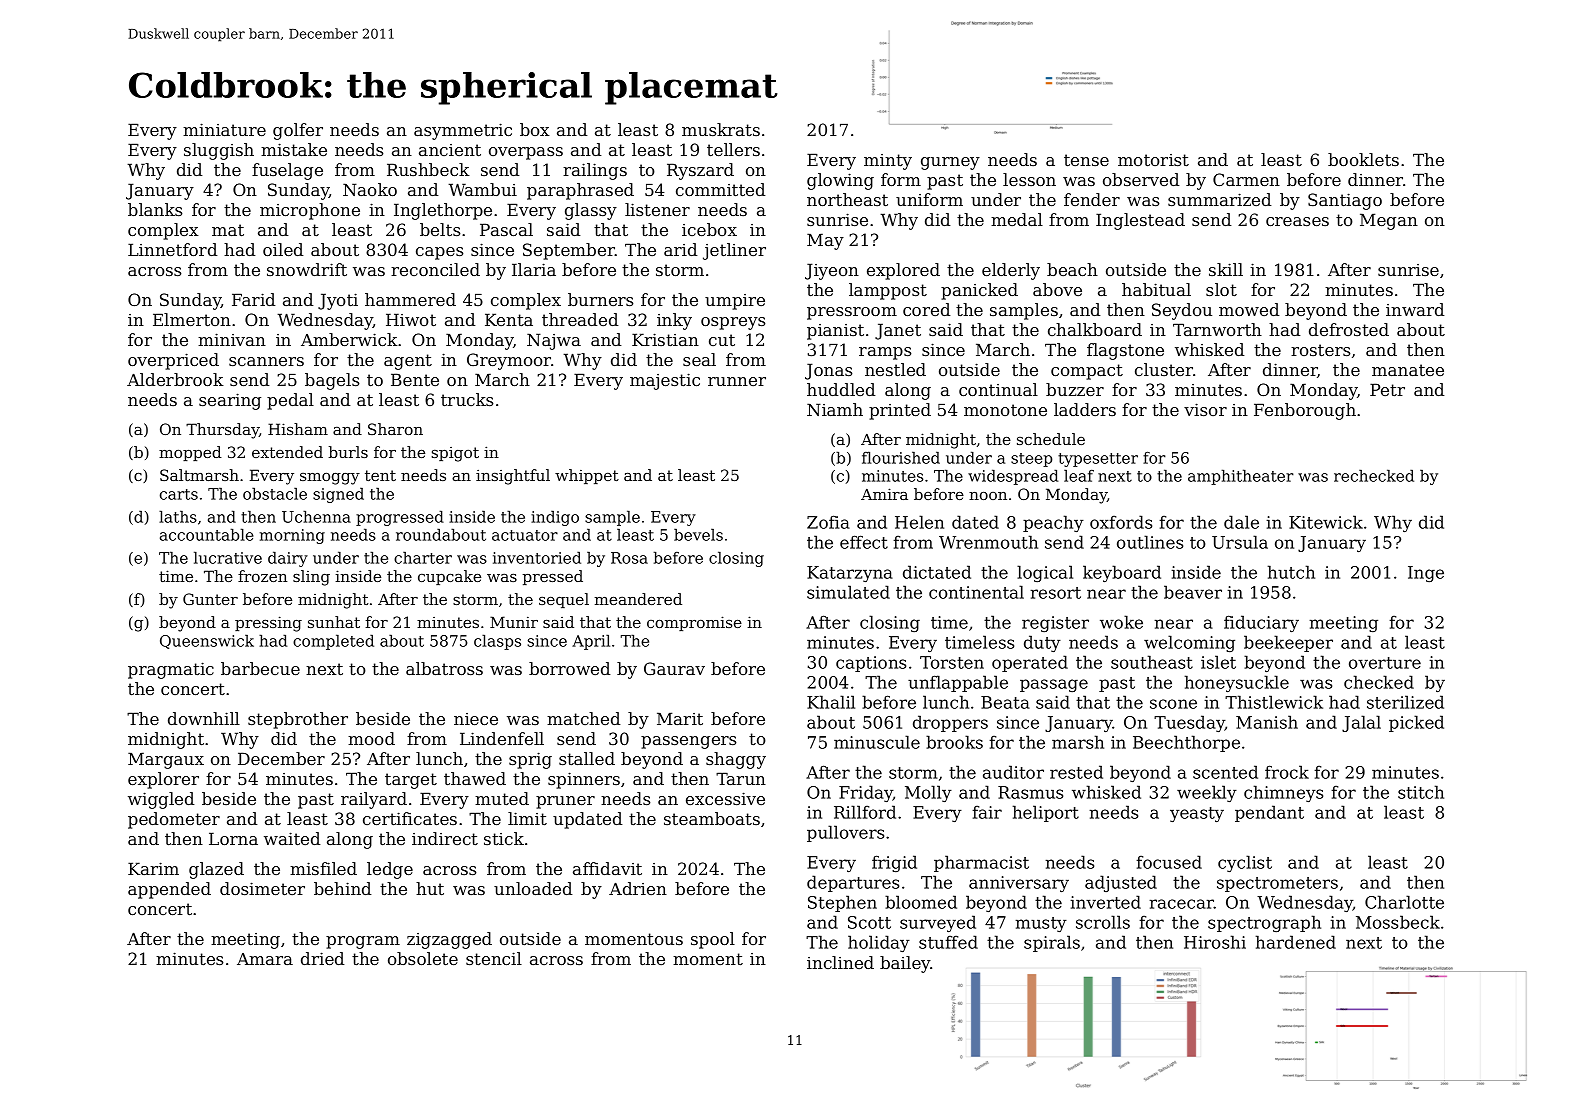  I want to click on Amara, so click(265, 959).
